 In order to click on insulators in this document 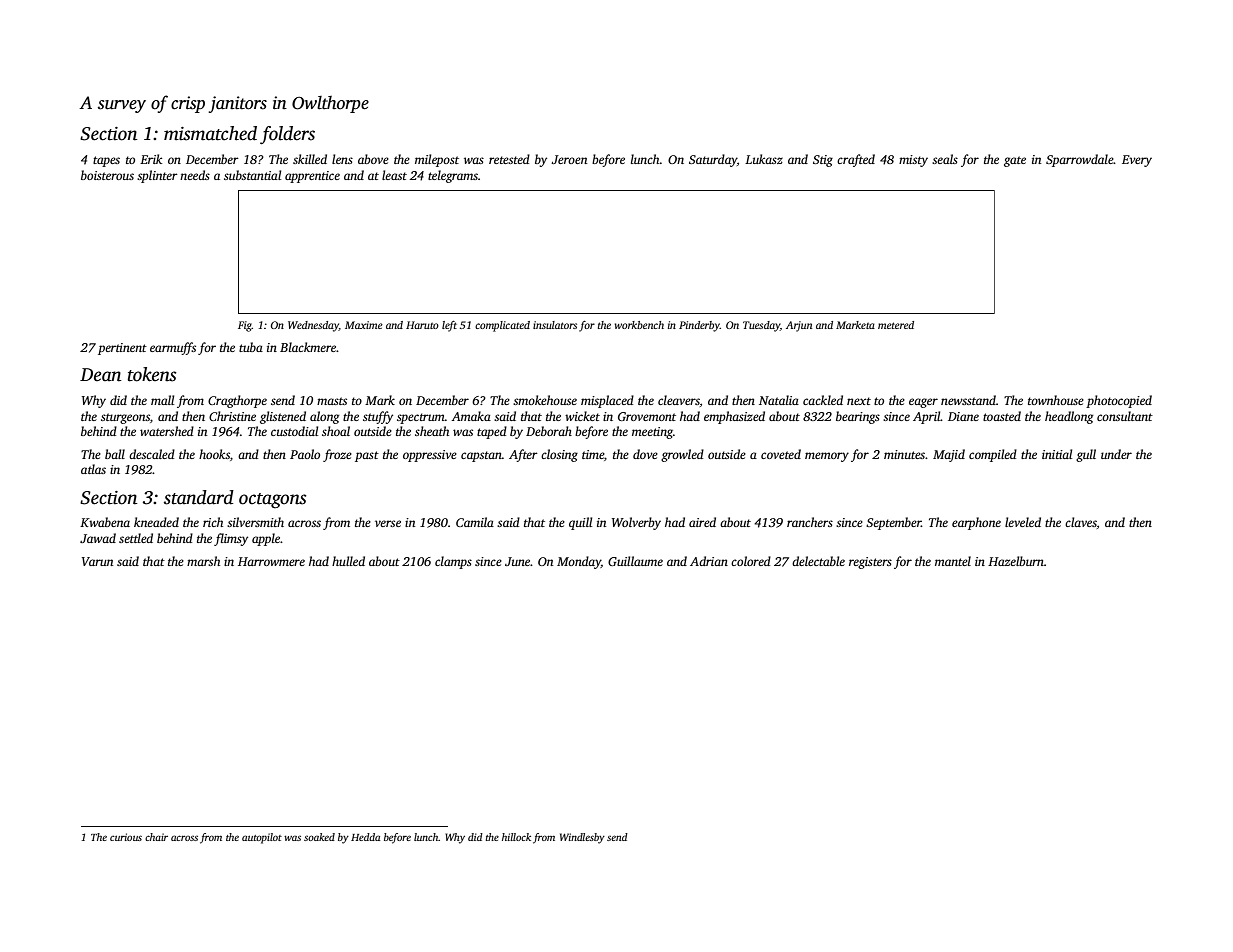, I will do `click(555, 325)`.
